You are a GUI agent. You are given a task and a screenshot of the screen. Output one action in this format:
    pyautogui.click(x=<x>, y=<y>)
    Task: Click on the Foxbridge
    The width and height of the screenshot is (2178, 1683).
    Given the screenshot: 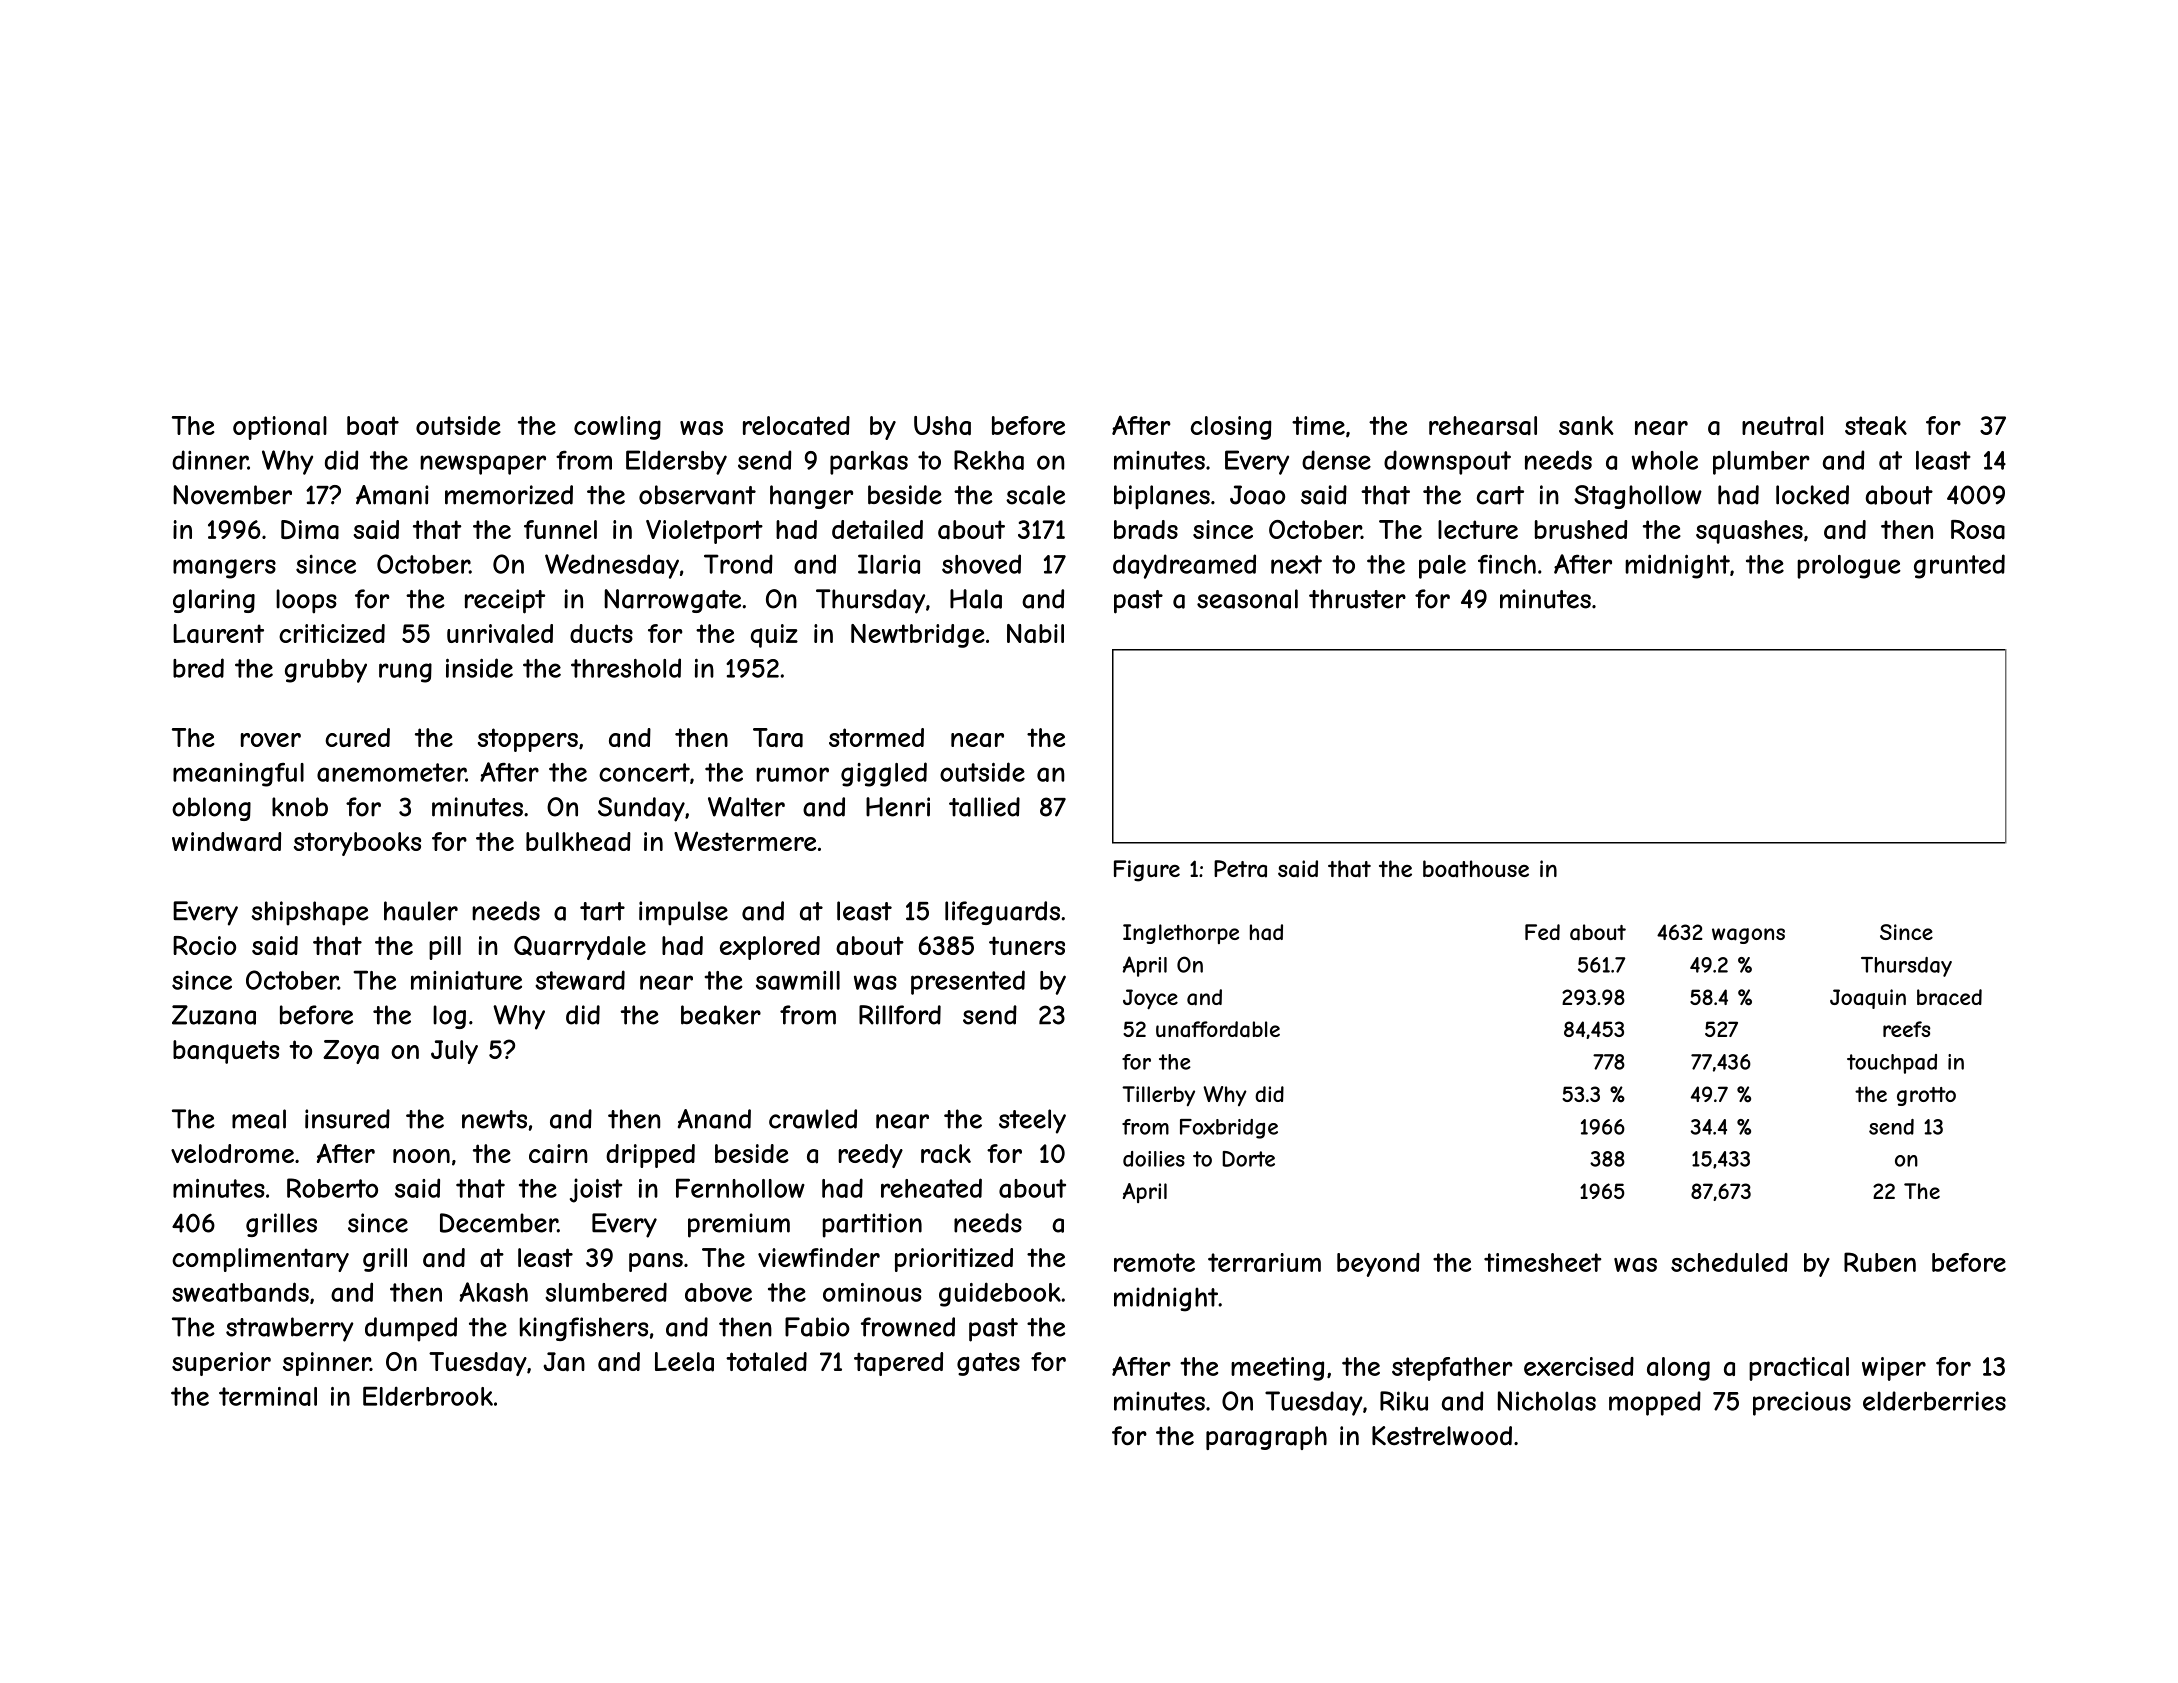 What is the action you would take?
    pyautogui.click(x=1229, y=1129)
